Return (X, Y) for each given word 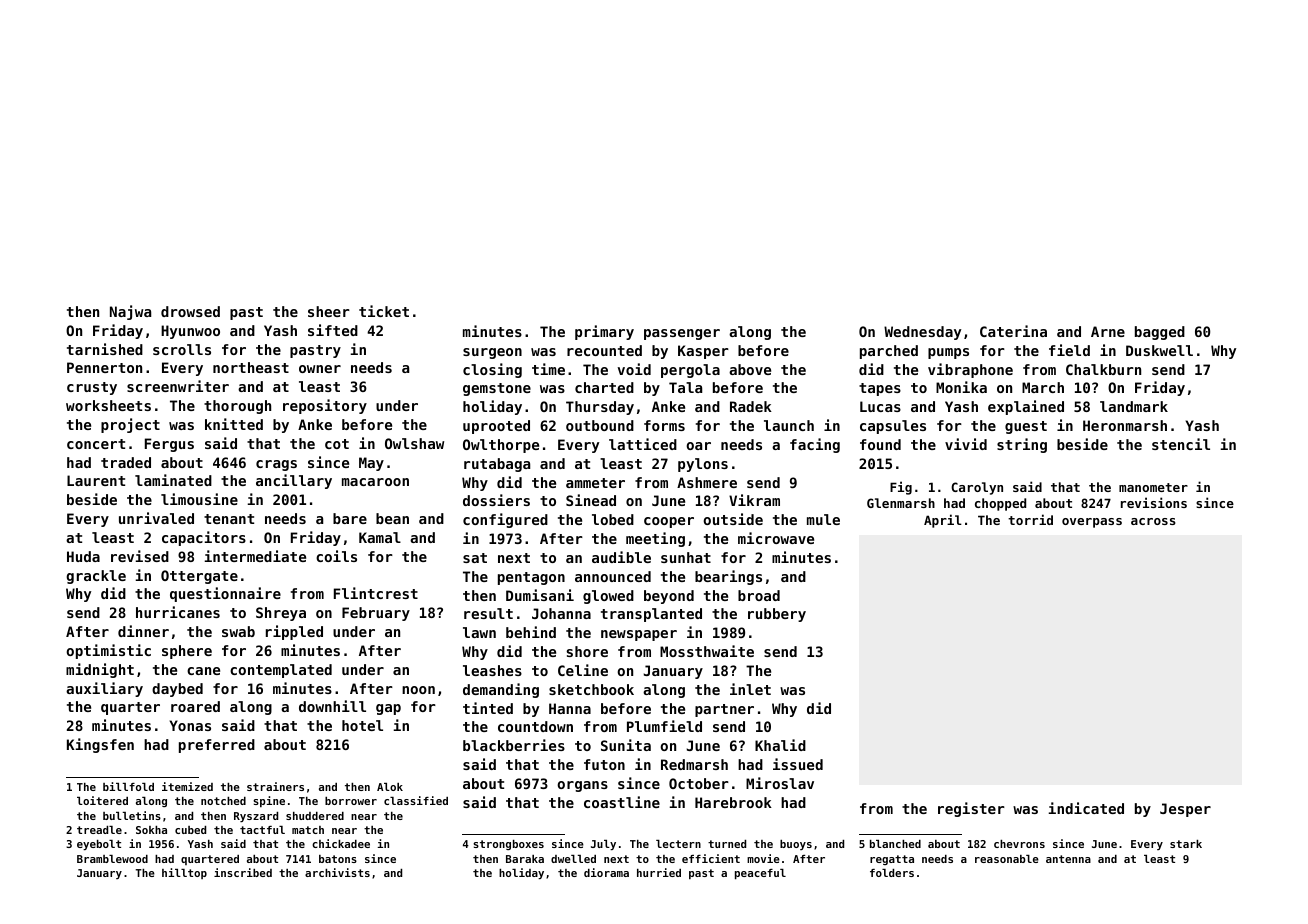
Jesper (1185, 810)
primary (604, 332)
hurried (659, 872)
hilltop (184, 873)
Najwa (130, 312)
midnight (100, 670)
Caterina (1013, 331)
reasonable (1007, 859)
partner (724, 710)
